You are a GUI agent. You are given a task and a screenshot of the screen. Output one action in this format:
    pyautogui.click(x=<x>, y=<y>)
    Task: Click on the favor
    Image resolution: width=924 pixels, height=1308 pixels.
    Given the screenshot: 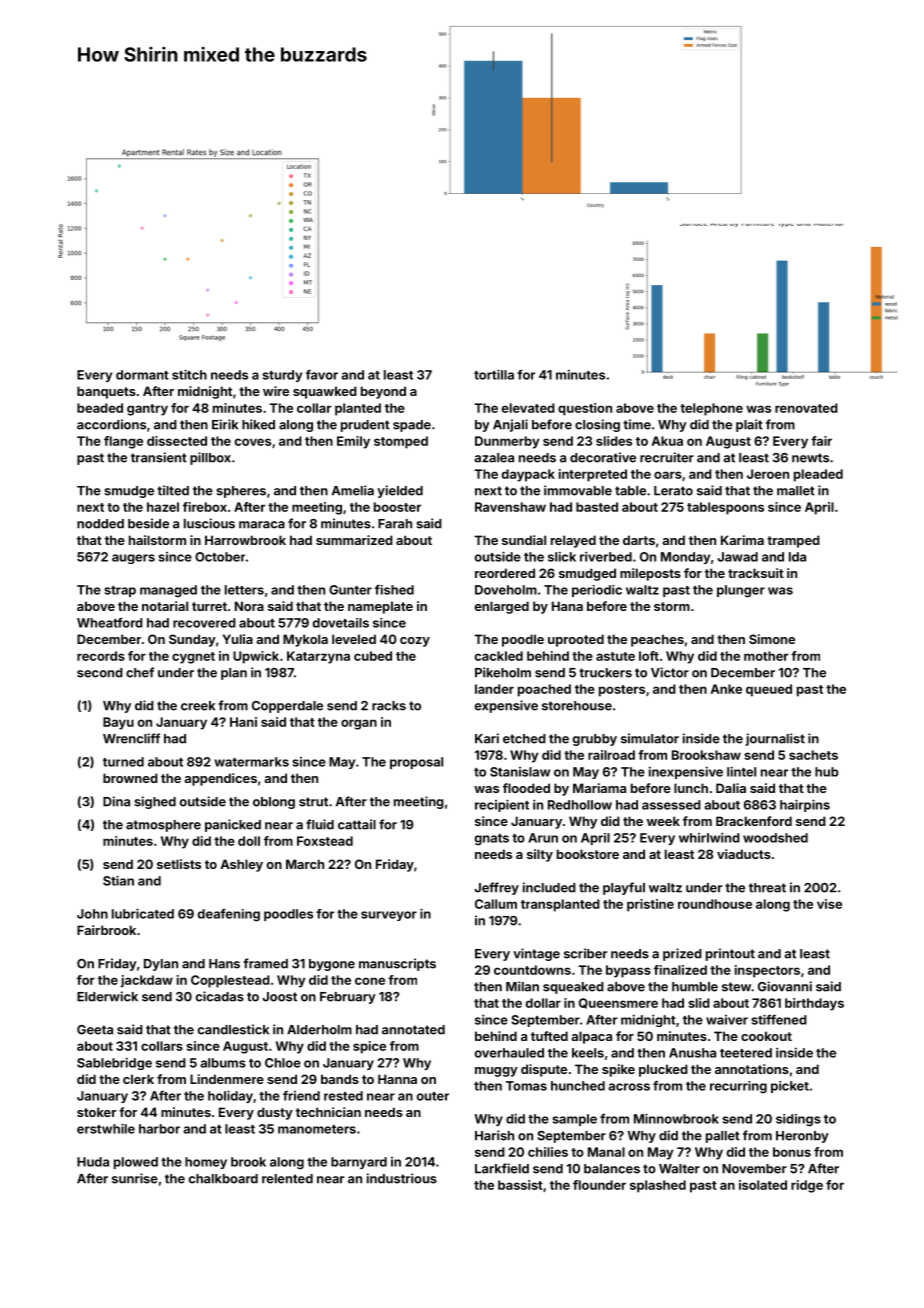 What is the action you would take?
    pyautogui.click(x=322, y=375)
